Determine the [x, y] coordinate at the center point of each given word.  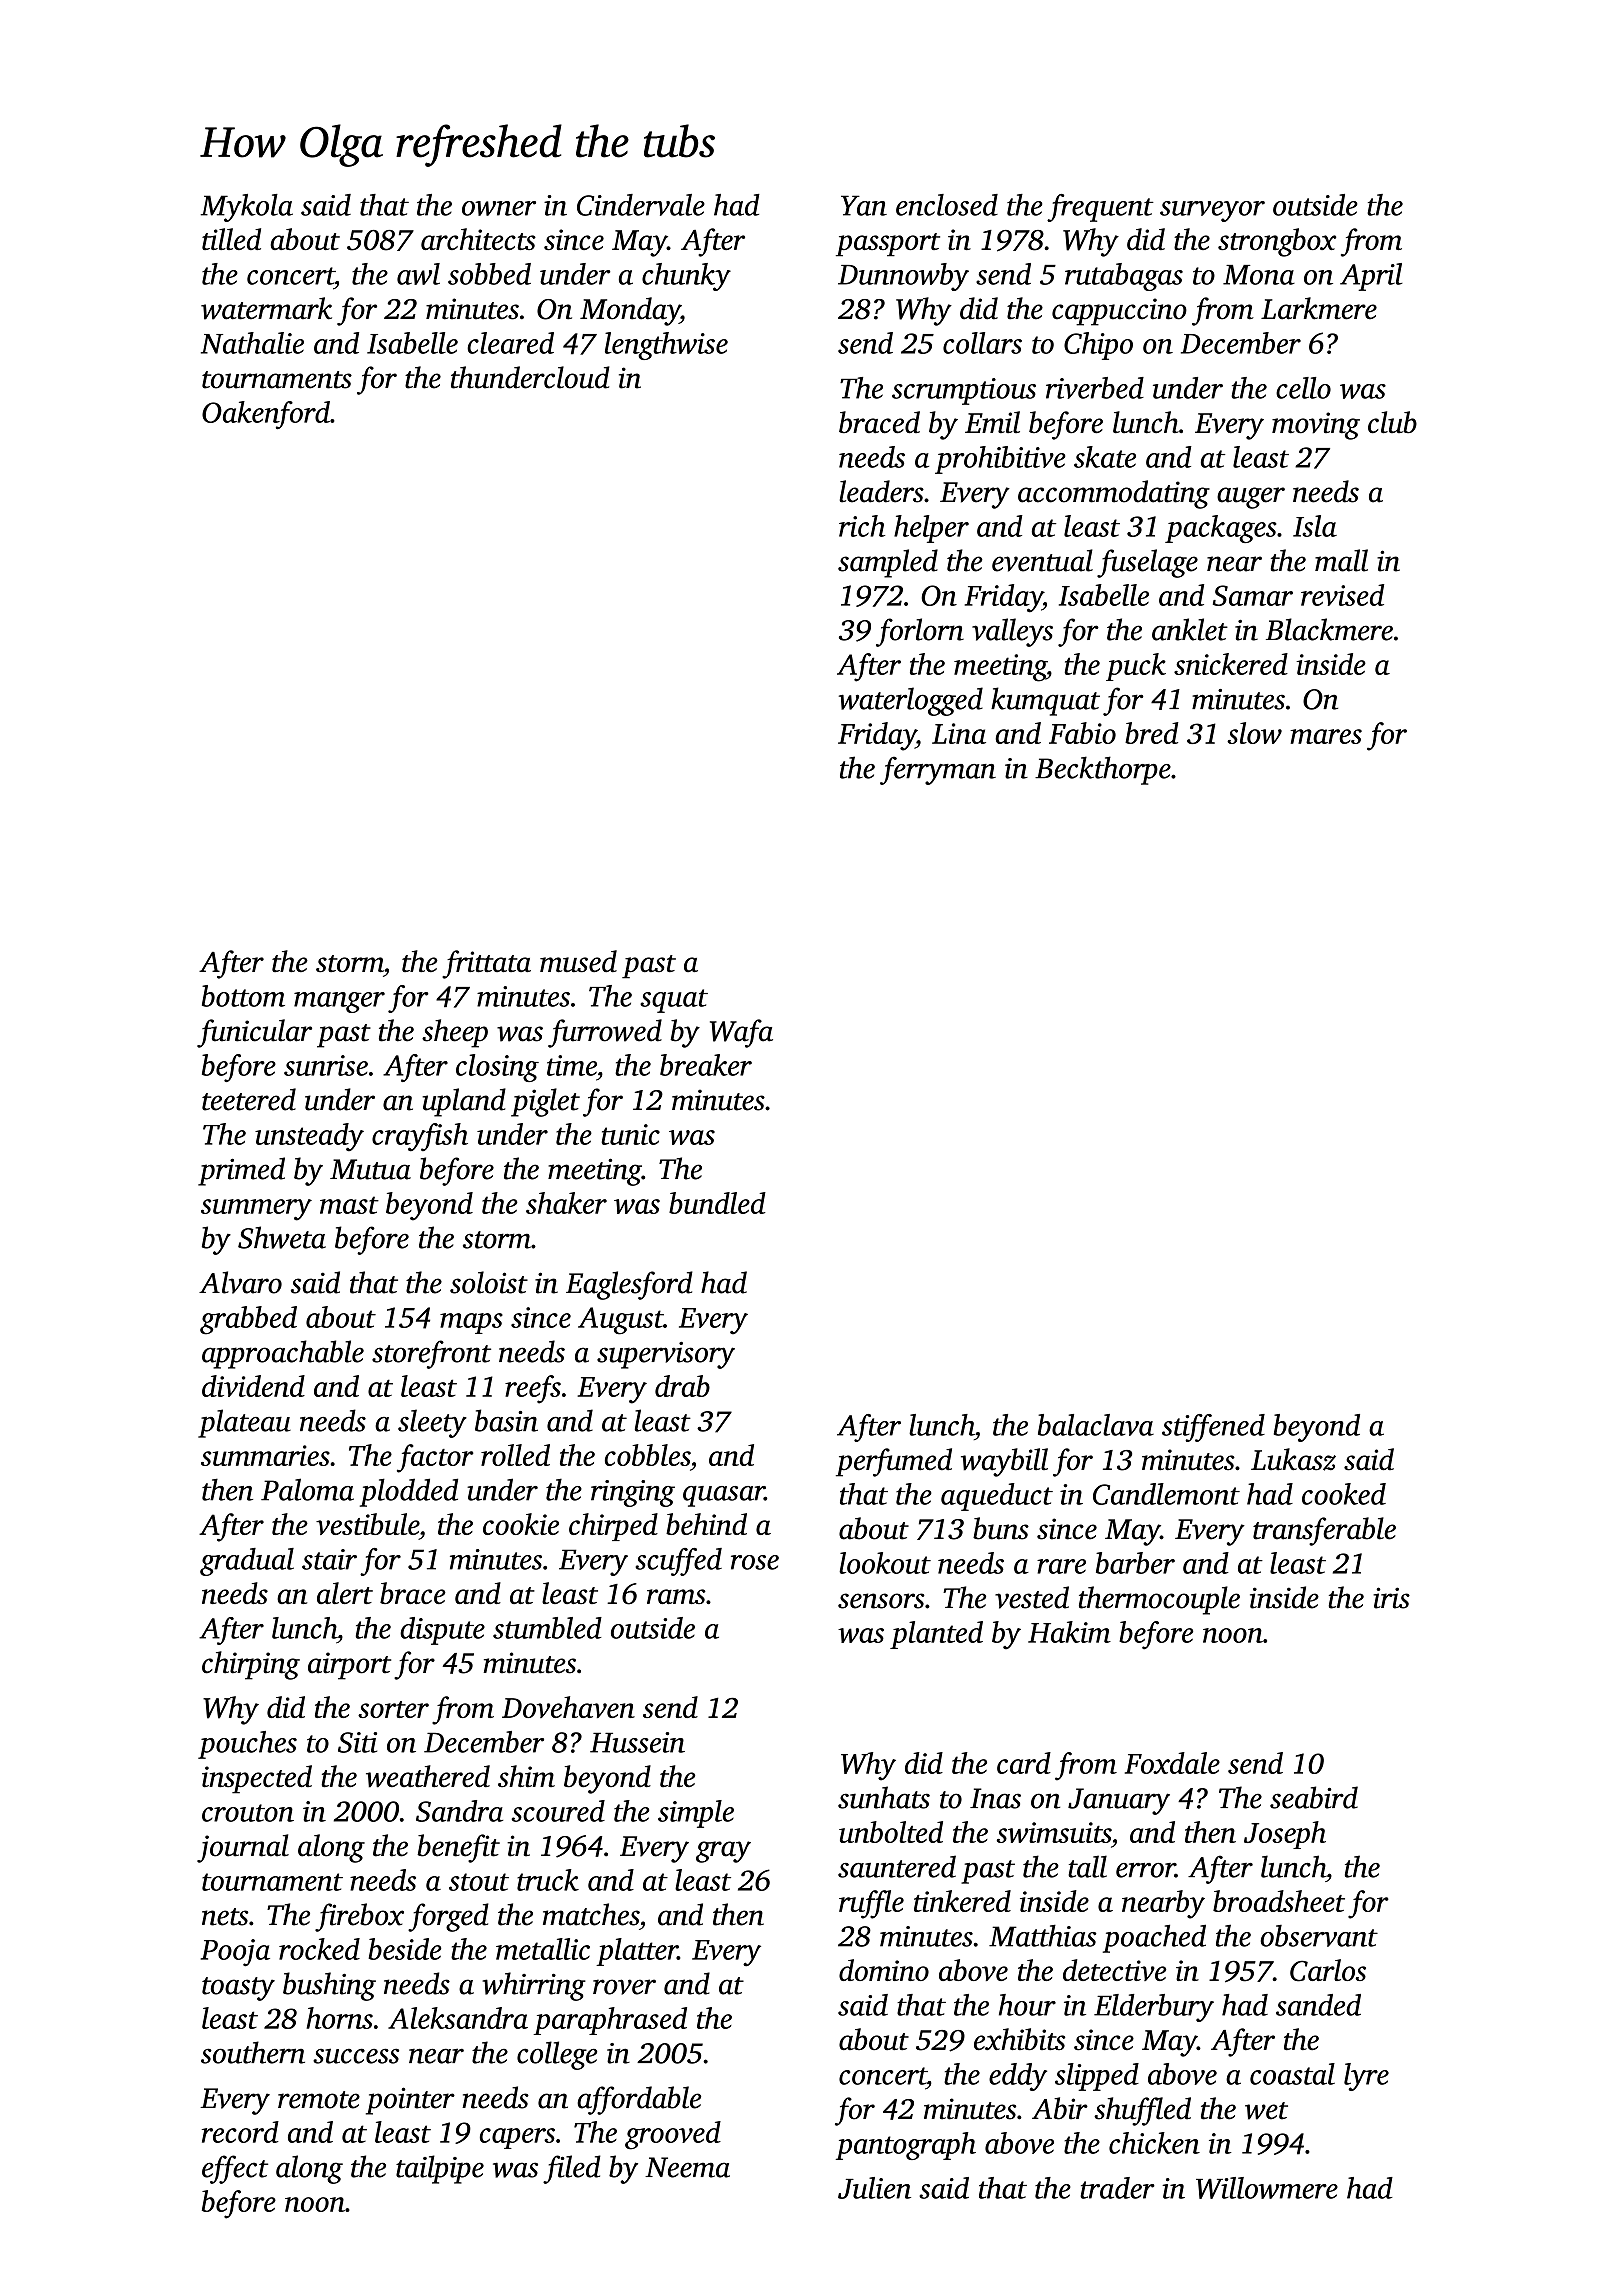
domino [884, 1970]
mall [1341, 560]
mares [1326, 736]
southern [253, 2052]
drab [682, 1386]
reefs [533, 1389]
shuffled [1142, 2111]
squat [674, 1001]
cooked [1344, 1494]
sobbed [489, 274]
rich [862, 526]
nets [225, 1917]
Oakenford [266, 415]
